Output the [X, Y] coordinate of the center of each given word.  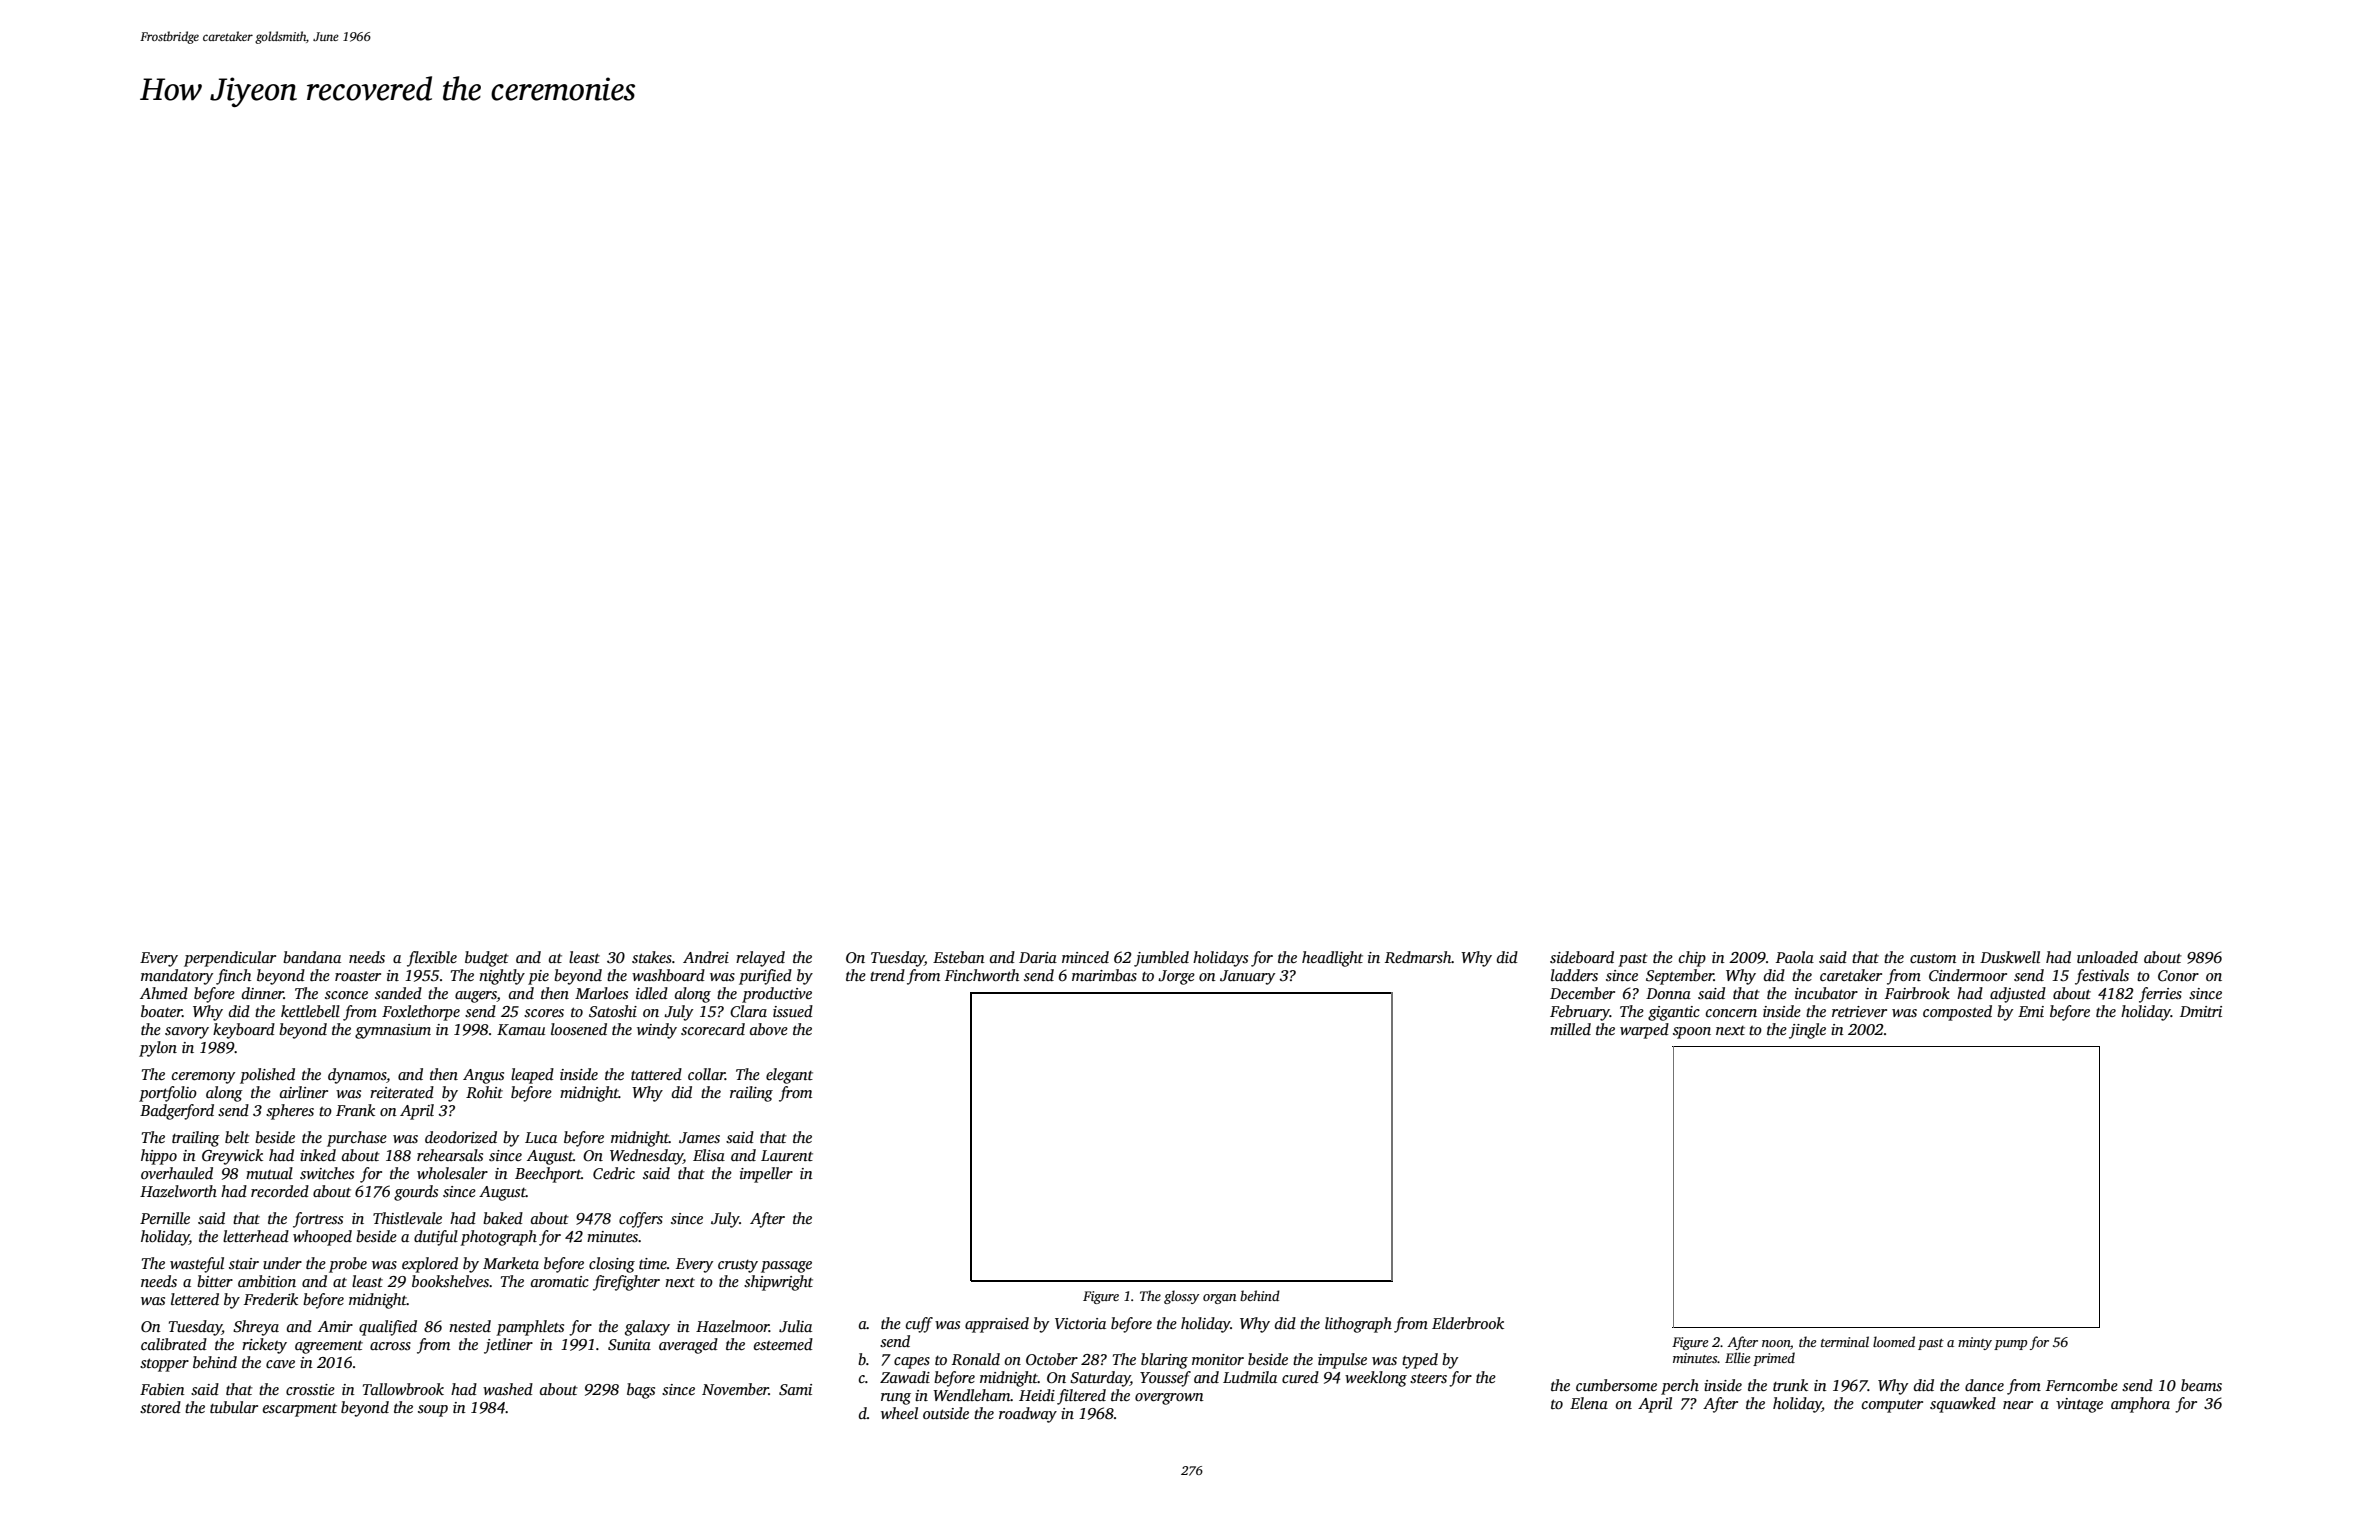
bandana [312, 957]
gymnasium [393, 1031]
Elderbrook [1468, 1323]
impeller [766, 1175]
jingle [1807, 1031]
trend [887, 975]
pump [2010, 1345]
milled [1570, 1029]
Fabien [162, 1389]
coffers [641, 1220]
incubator [1826, 993]
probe [348, 1265]
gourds [416, 1193]
